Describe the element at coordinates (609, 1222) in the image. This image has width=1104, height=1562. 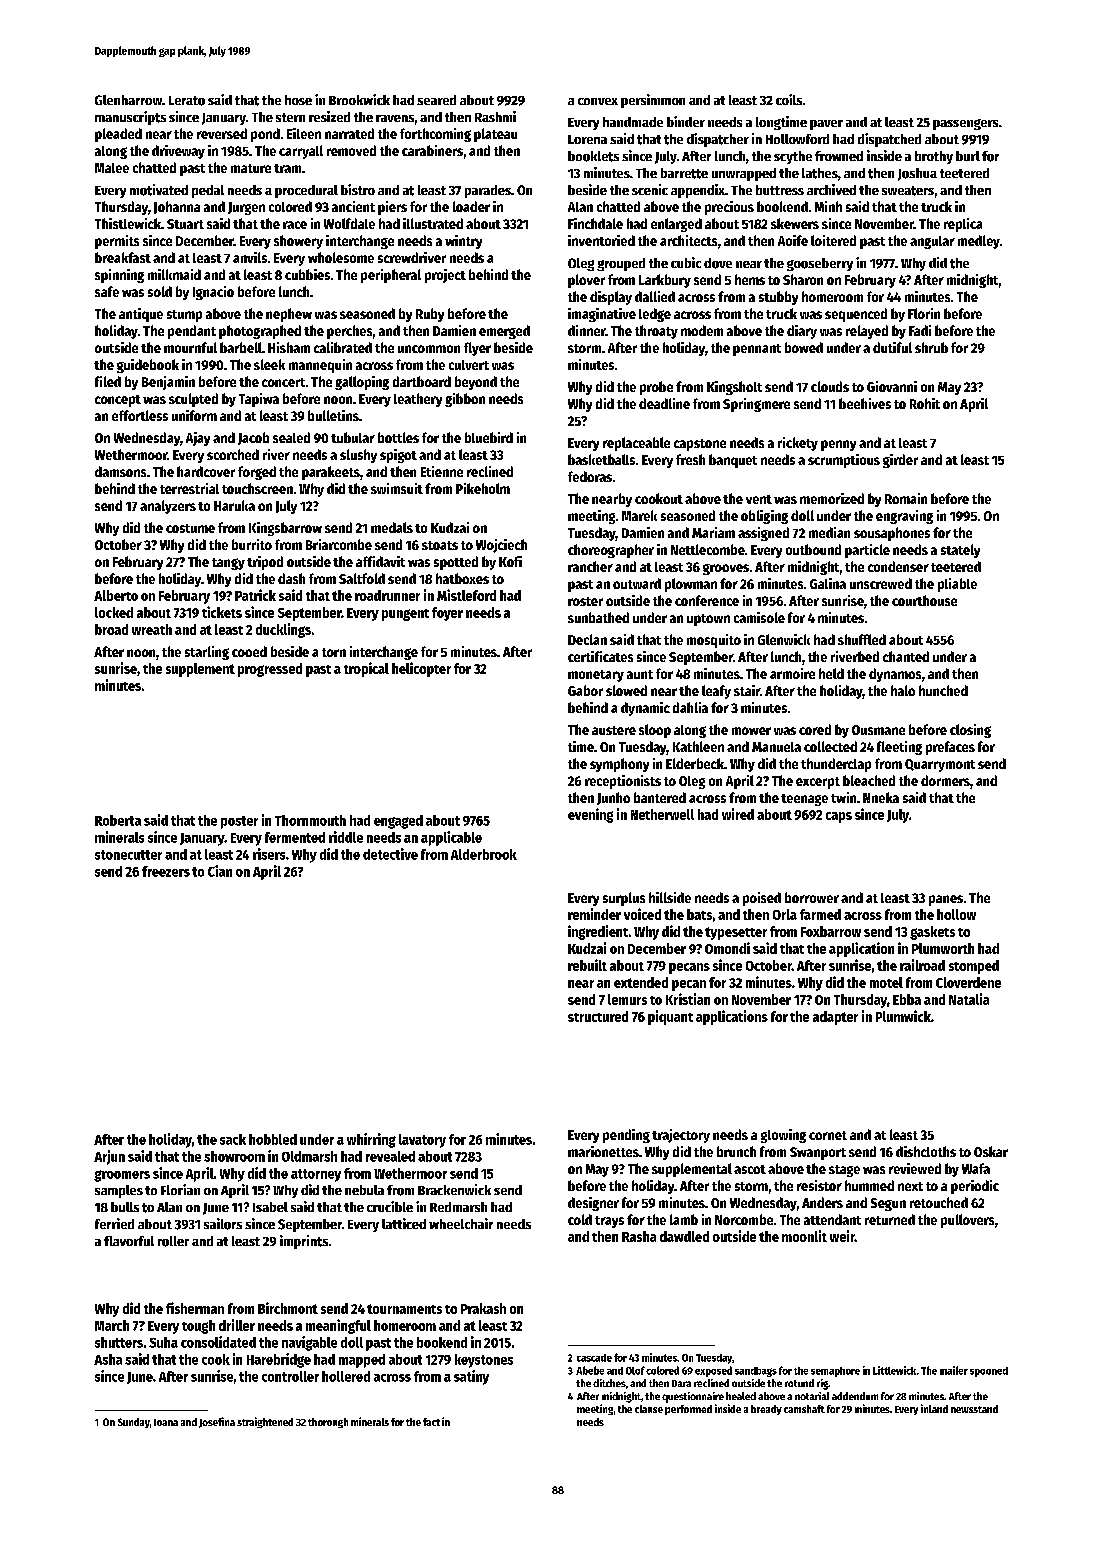
I see `trays` at that location.
